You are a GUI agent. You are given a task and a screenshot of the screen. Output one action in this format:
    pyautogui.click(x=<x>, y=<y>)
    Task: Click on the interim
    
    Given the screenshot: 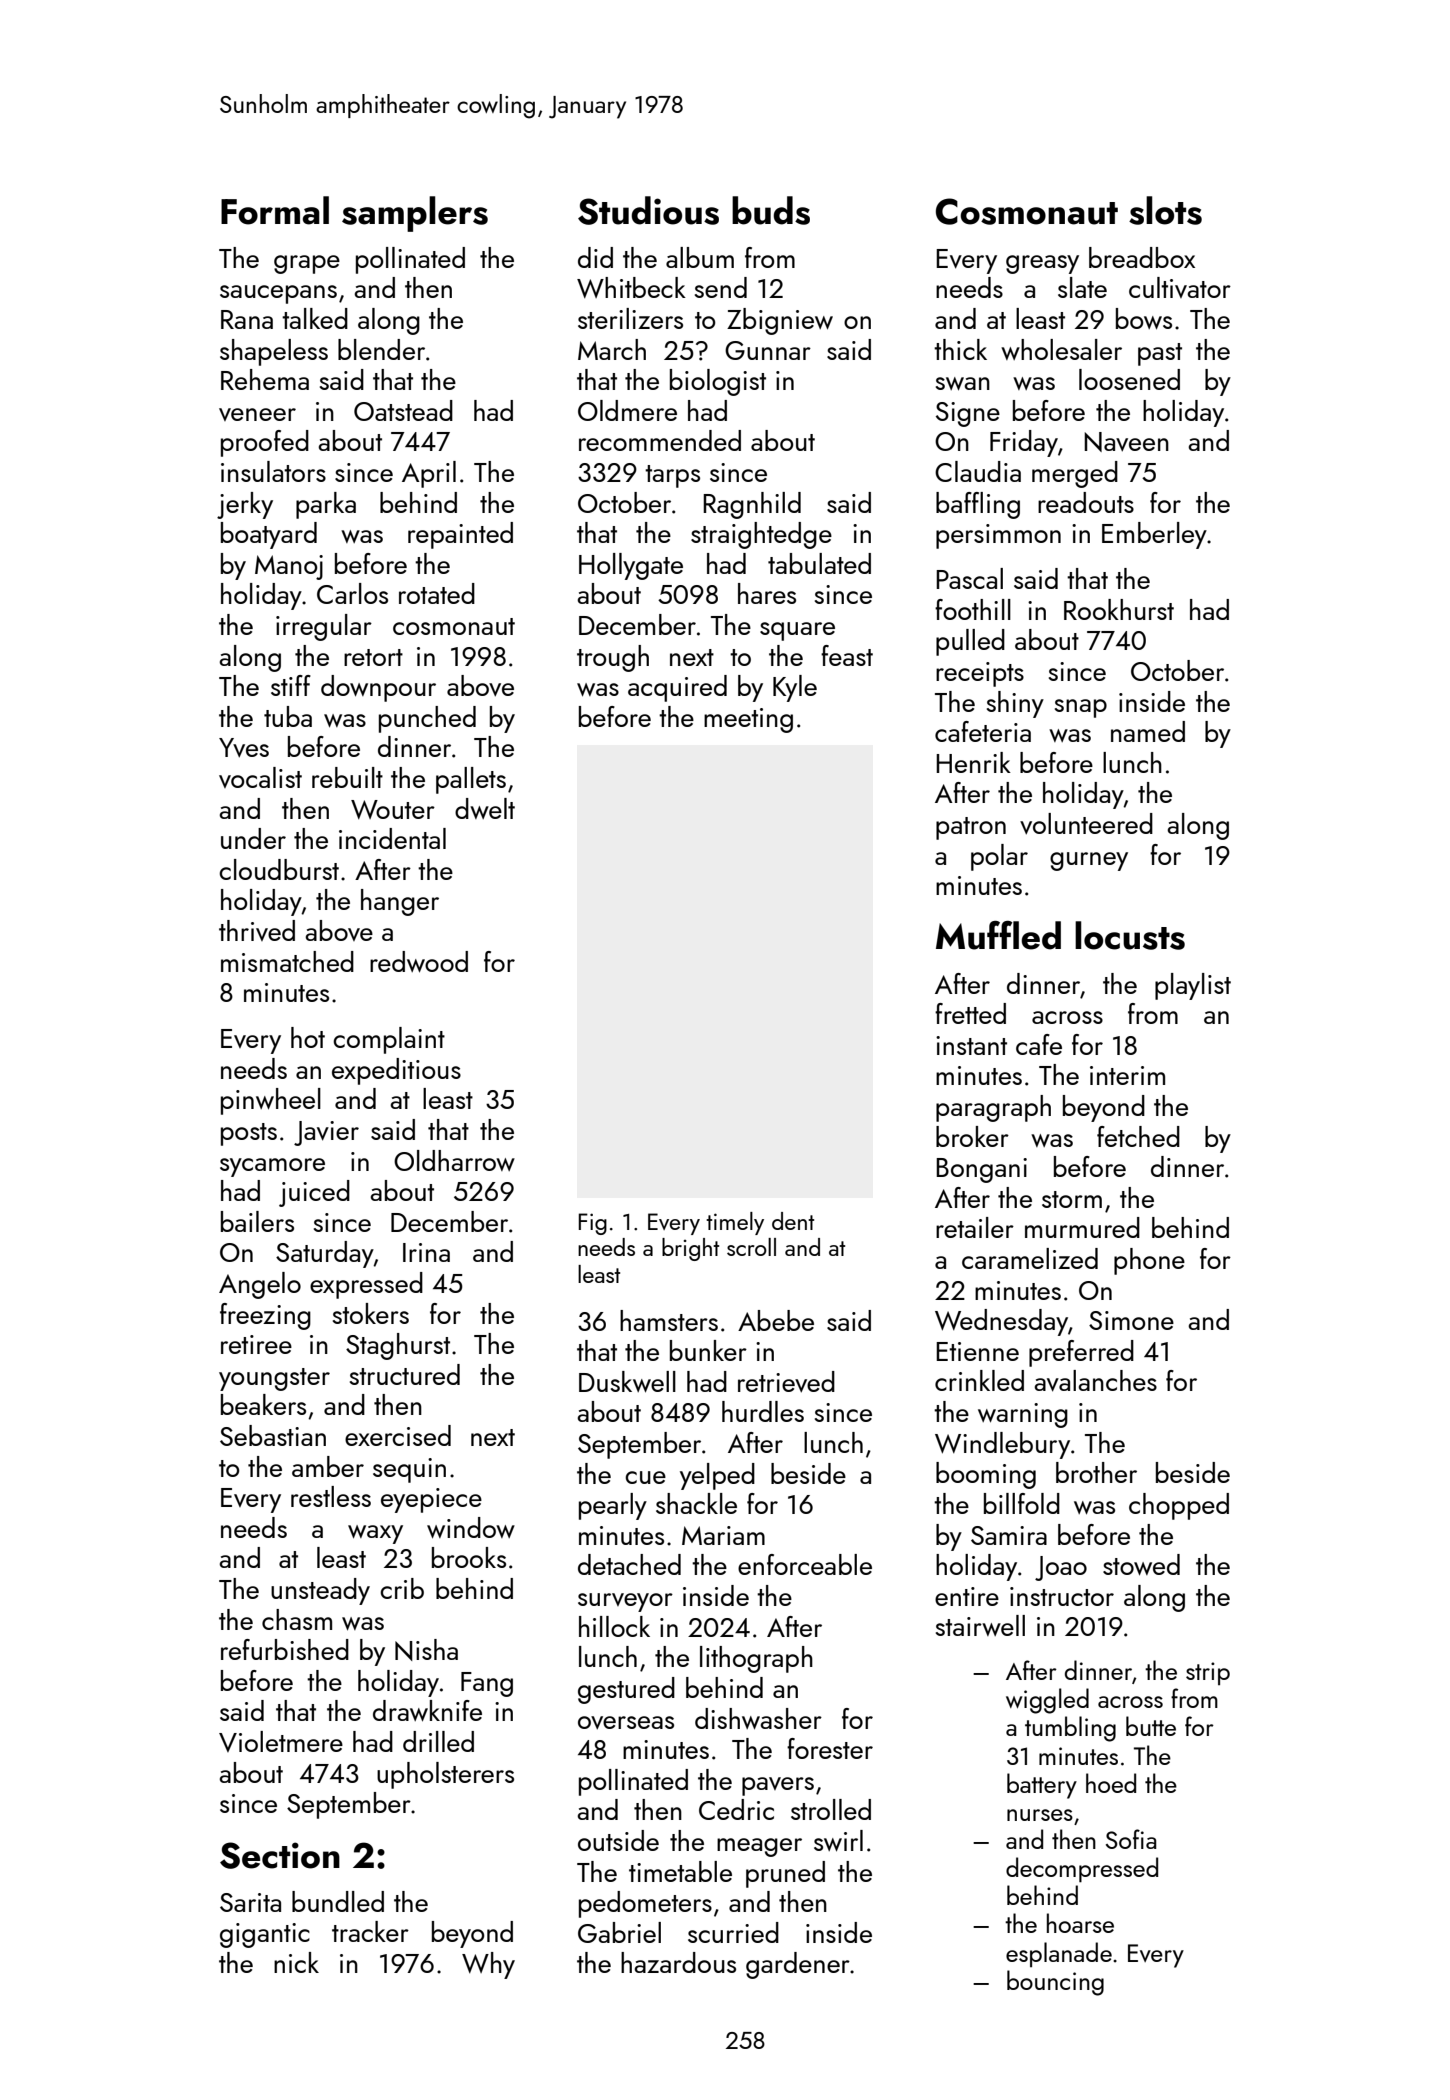 What is the action you would take?
    pyautogui.click(x=1127, y=1075)
